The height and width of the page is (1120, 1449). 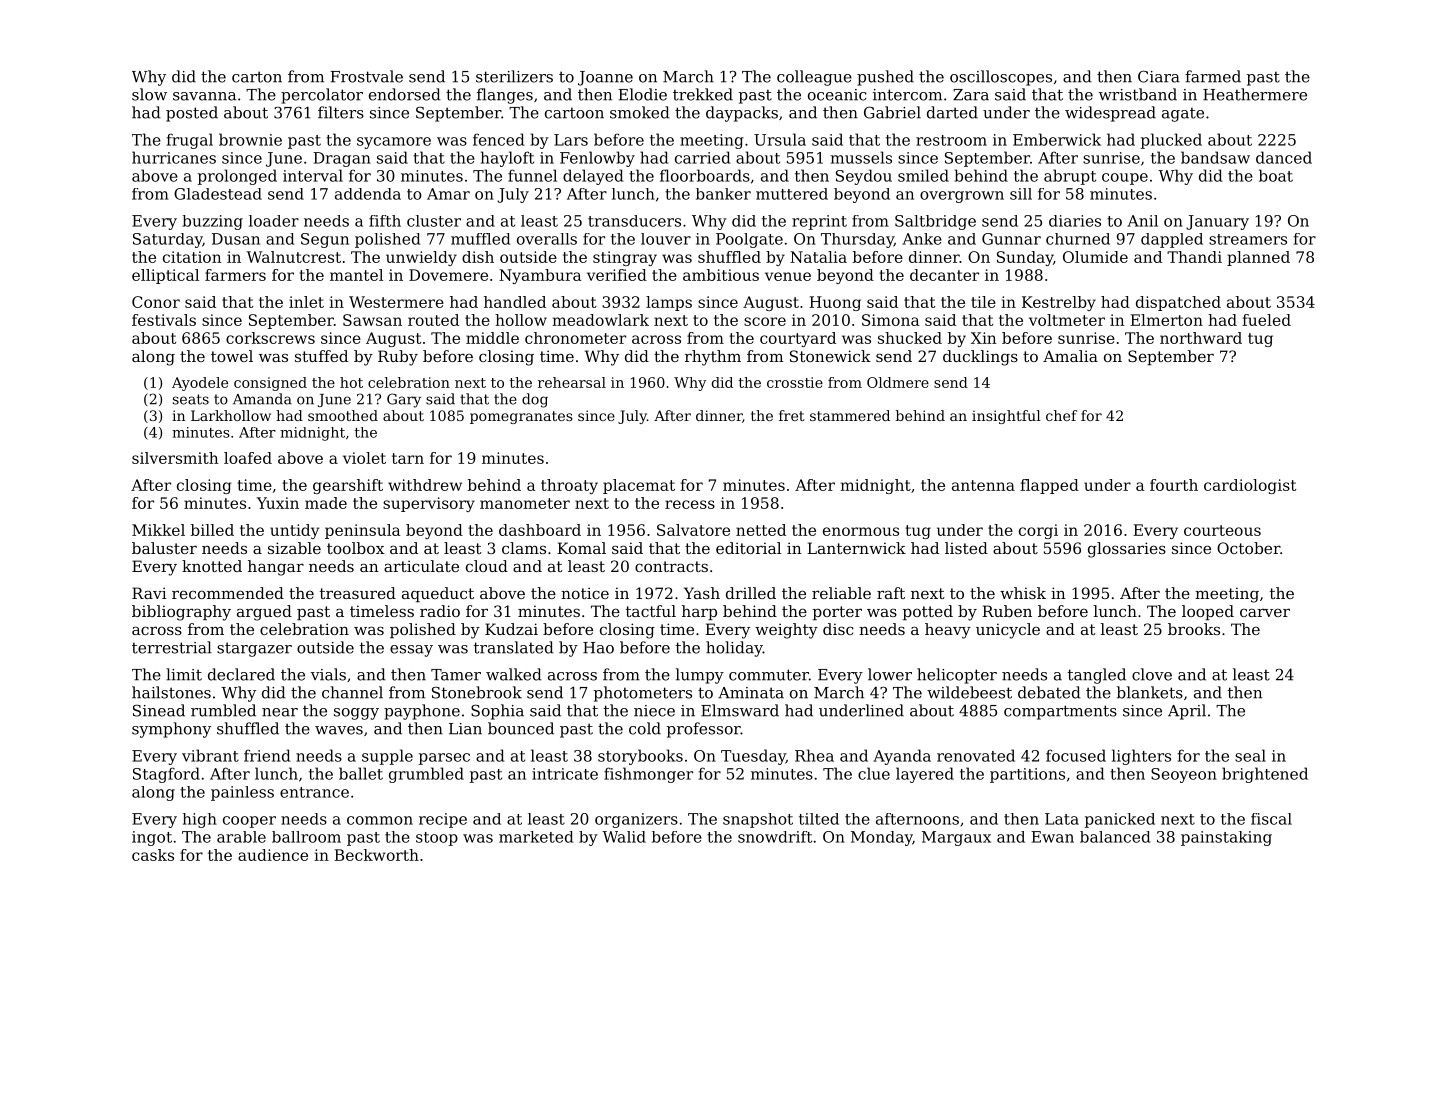 I want to click on supervisory, so click(x=429, y=504).
